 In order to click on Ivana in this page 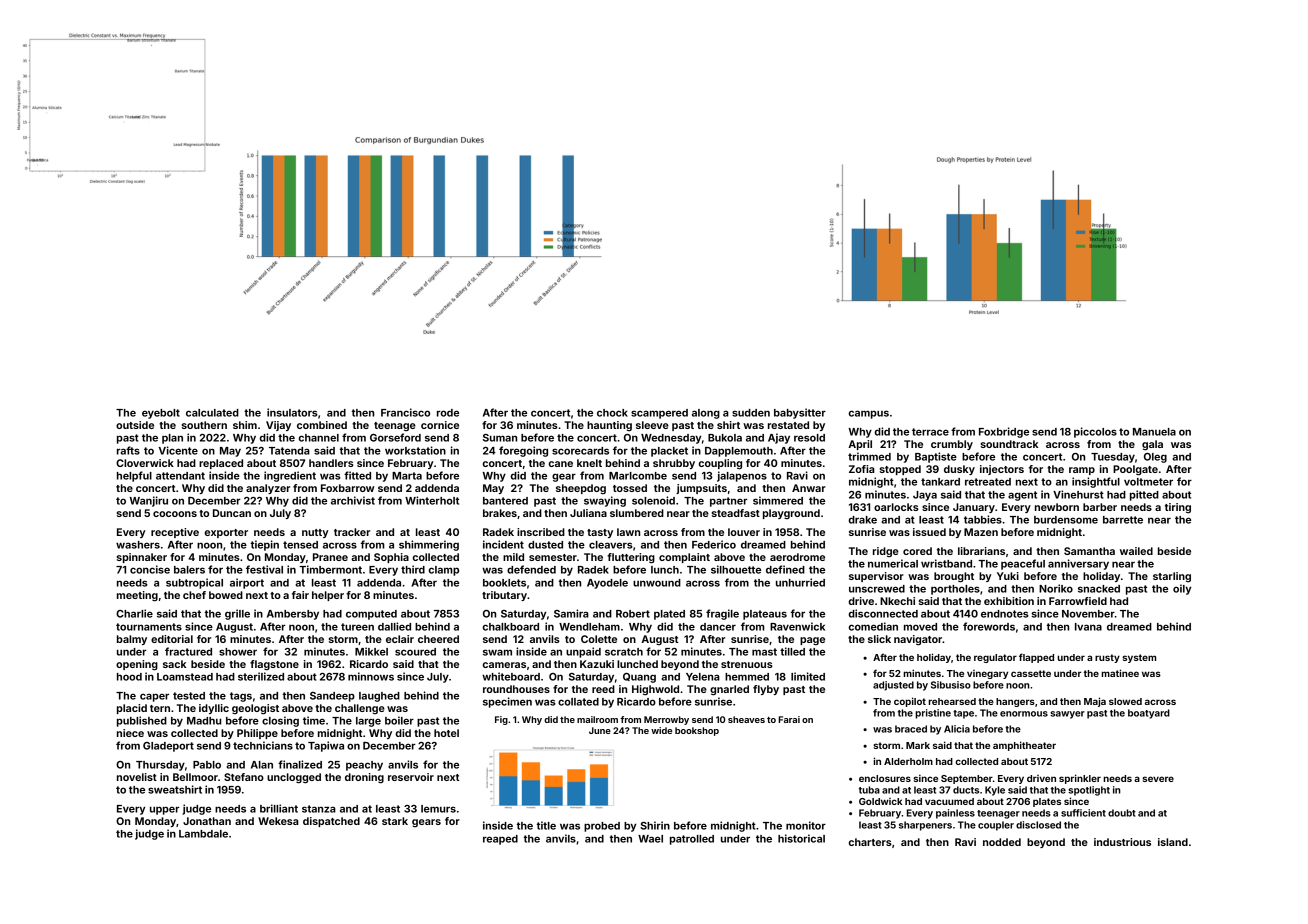, I will do `click(1088, 627)`.
